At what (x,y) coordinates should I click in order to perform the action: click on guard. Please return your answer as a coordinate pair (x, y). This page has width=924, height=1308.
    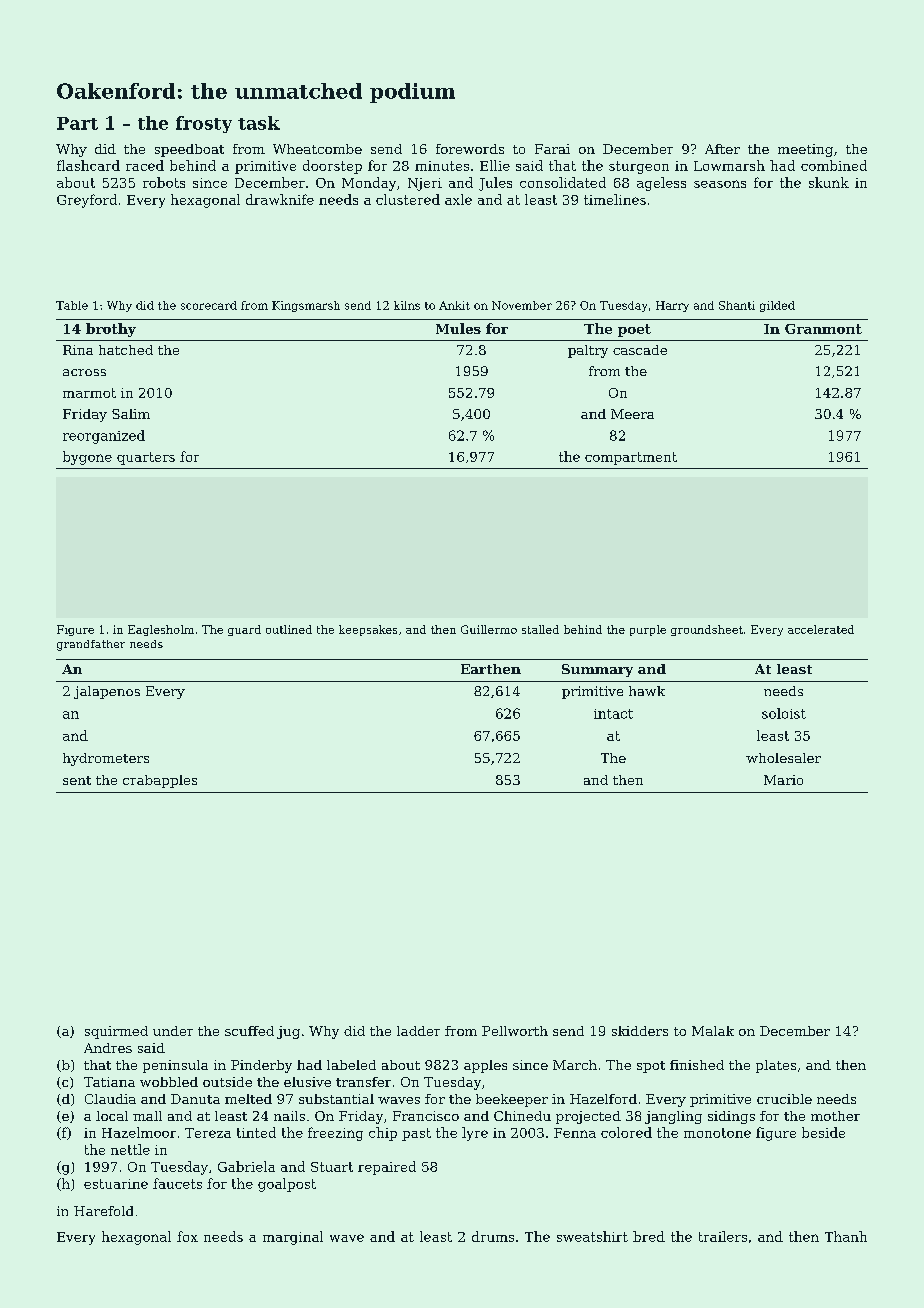
    Looking at the image, I should click on (244, 630).
